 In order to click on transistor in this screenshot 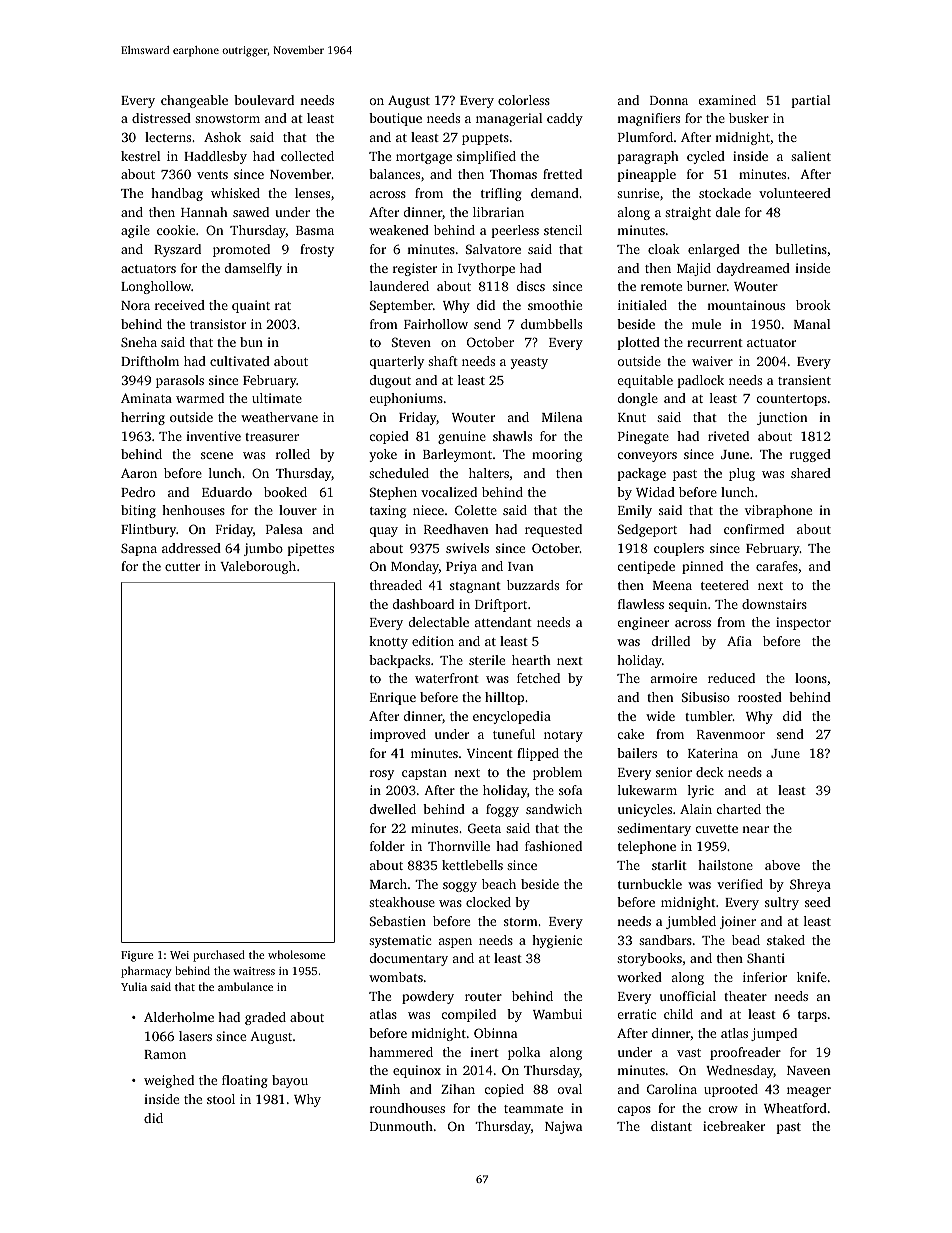, I will do `click(218, 324)`.
